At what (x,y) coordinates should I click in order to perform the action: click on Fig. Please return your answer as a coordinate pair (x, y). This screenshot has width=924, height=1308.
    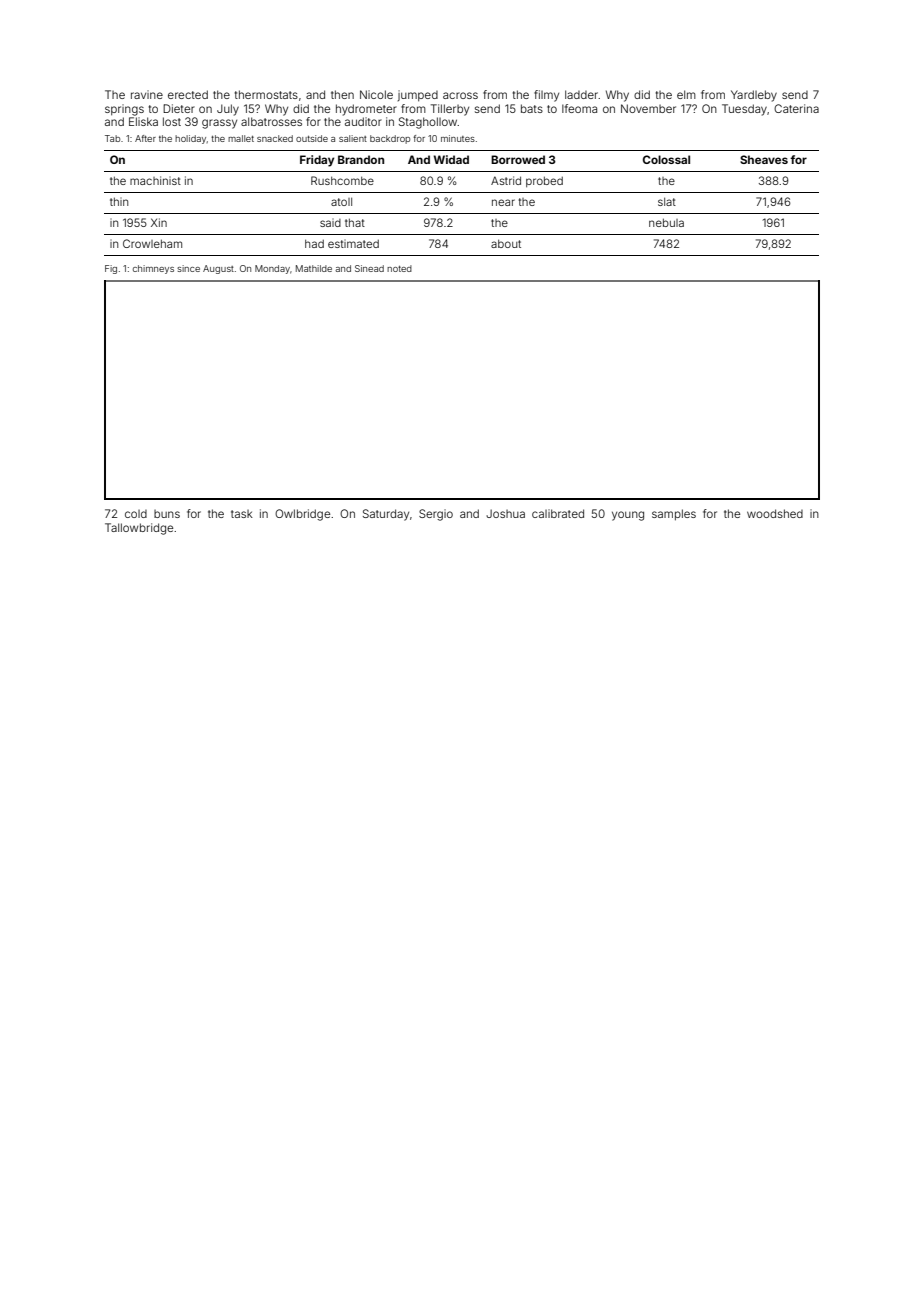
    Looking at the image, I should click on (111, 269).
